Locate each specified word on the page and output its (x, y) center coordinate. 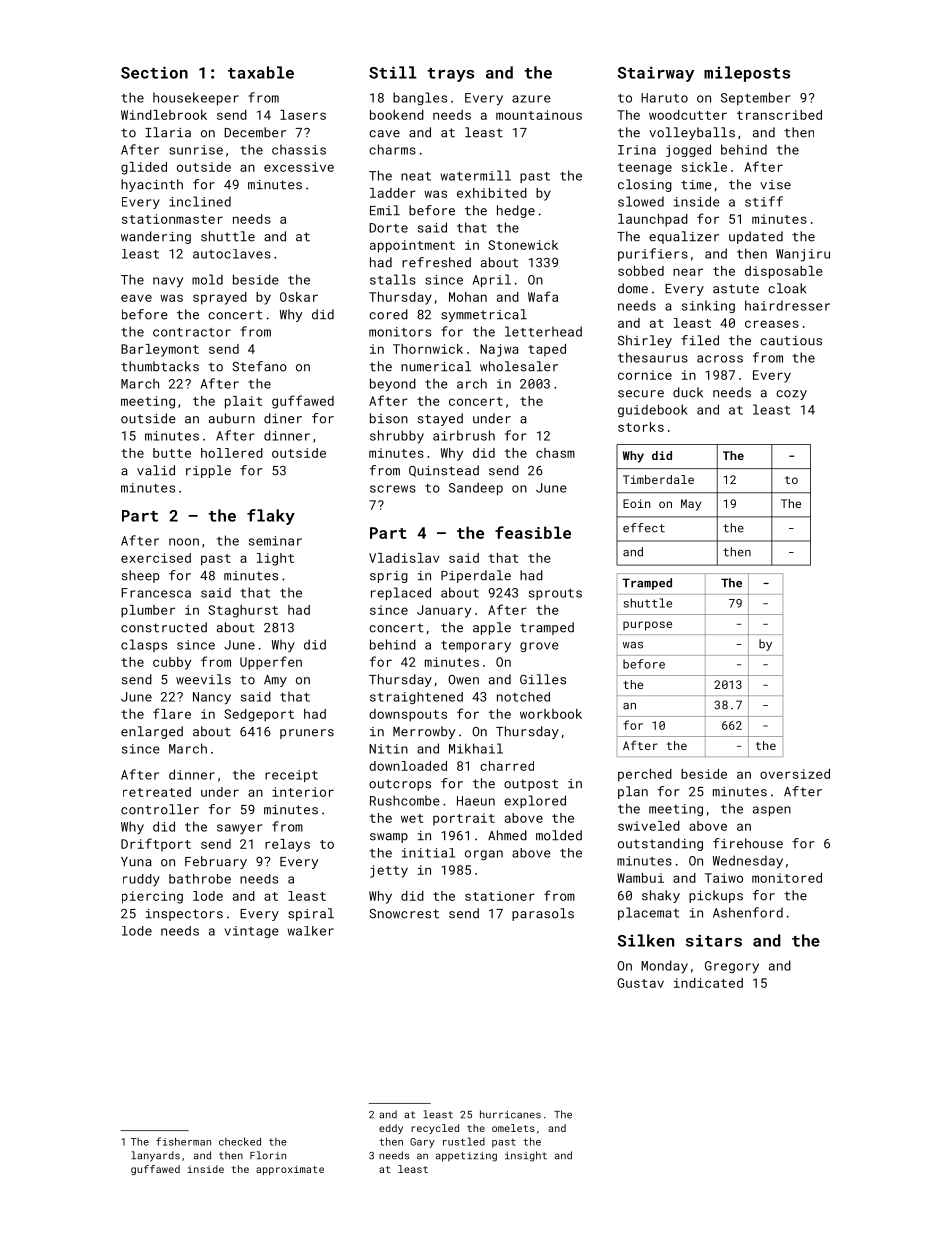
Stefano (260, 366)
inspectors (184, 915)
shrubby (397, 437)
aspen (772, 811)
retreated (157, 792)
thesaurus (653, 357)
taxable (261, 72)
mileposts (747, 74)
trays (450, 75)
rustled (464, 1141)
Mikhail (476, 748)
